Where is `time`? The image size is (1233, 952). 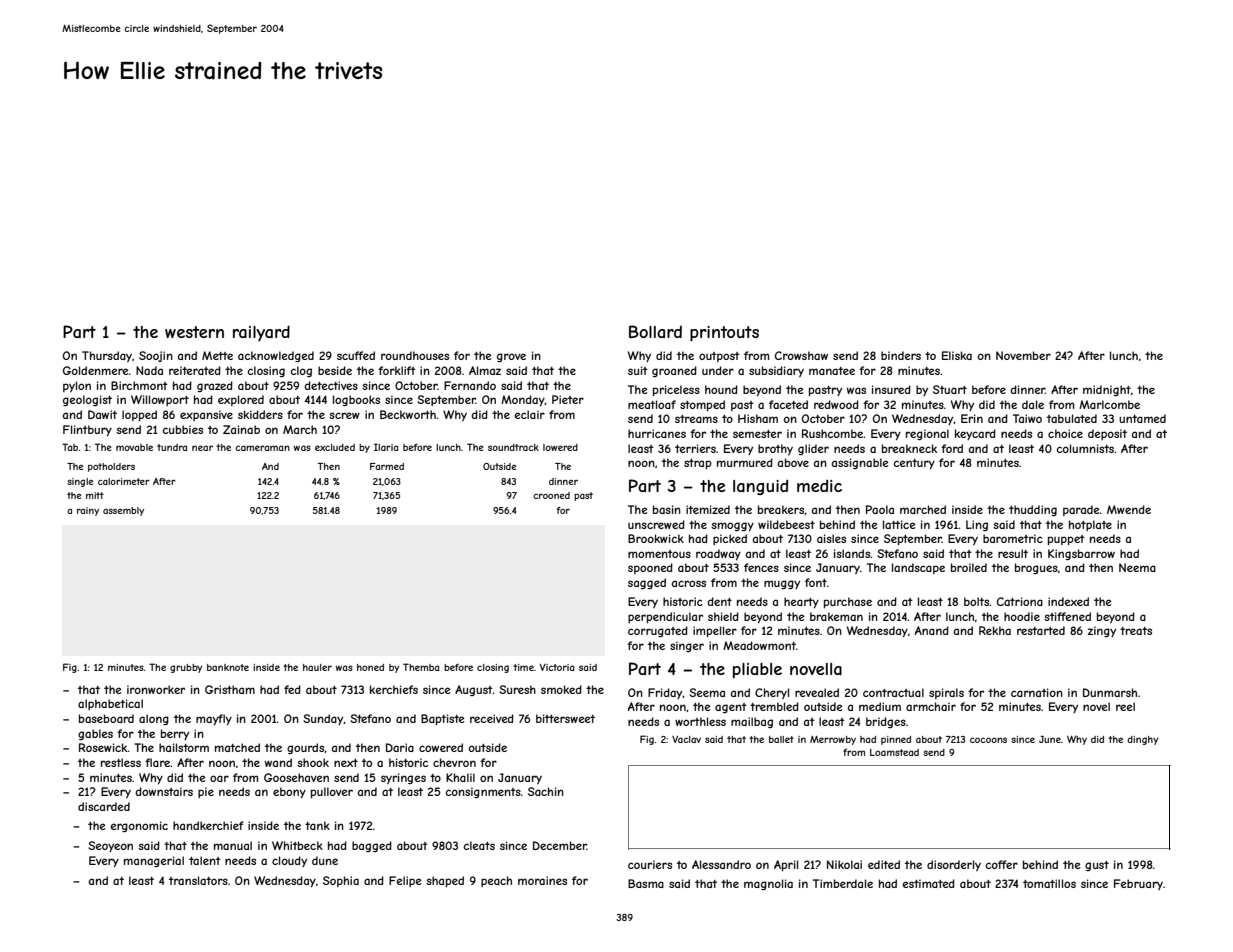
time is located at coordinates (523, 667).
